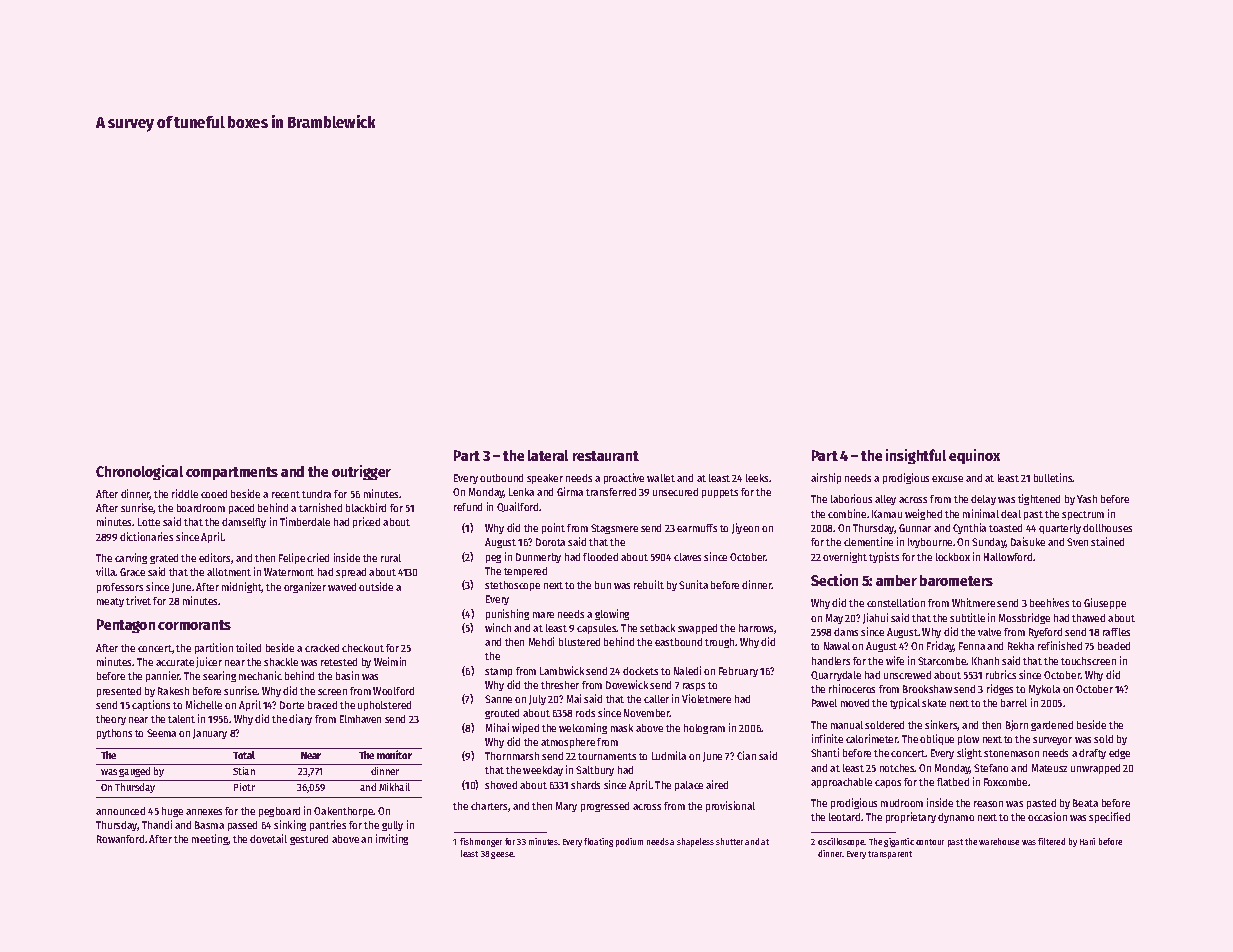  What do you see at coordinates (502, 714) in the screenshot?
I see `grouted` at bounding box center [502, 714].
